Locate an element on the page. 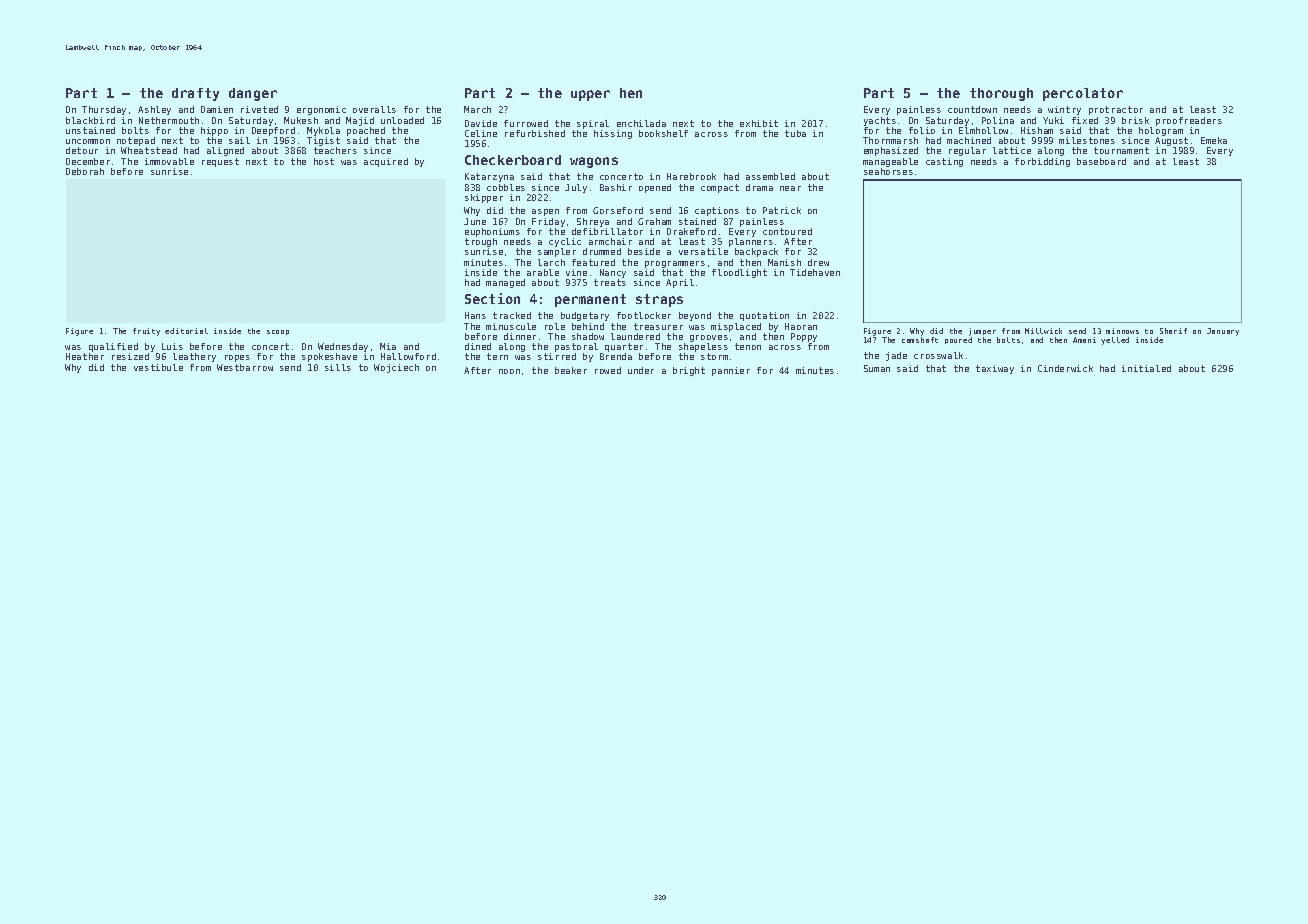 The height and width of the document is (924, 1308). forbidding is located at coordinates (1042, 162).
